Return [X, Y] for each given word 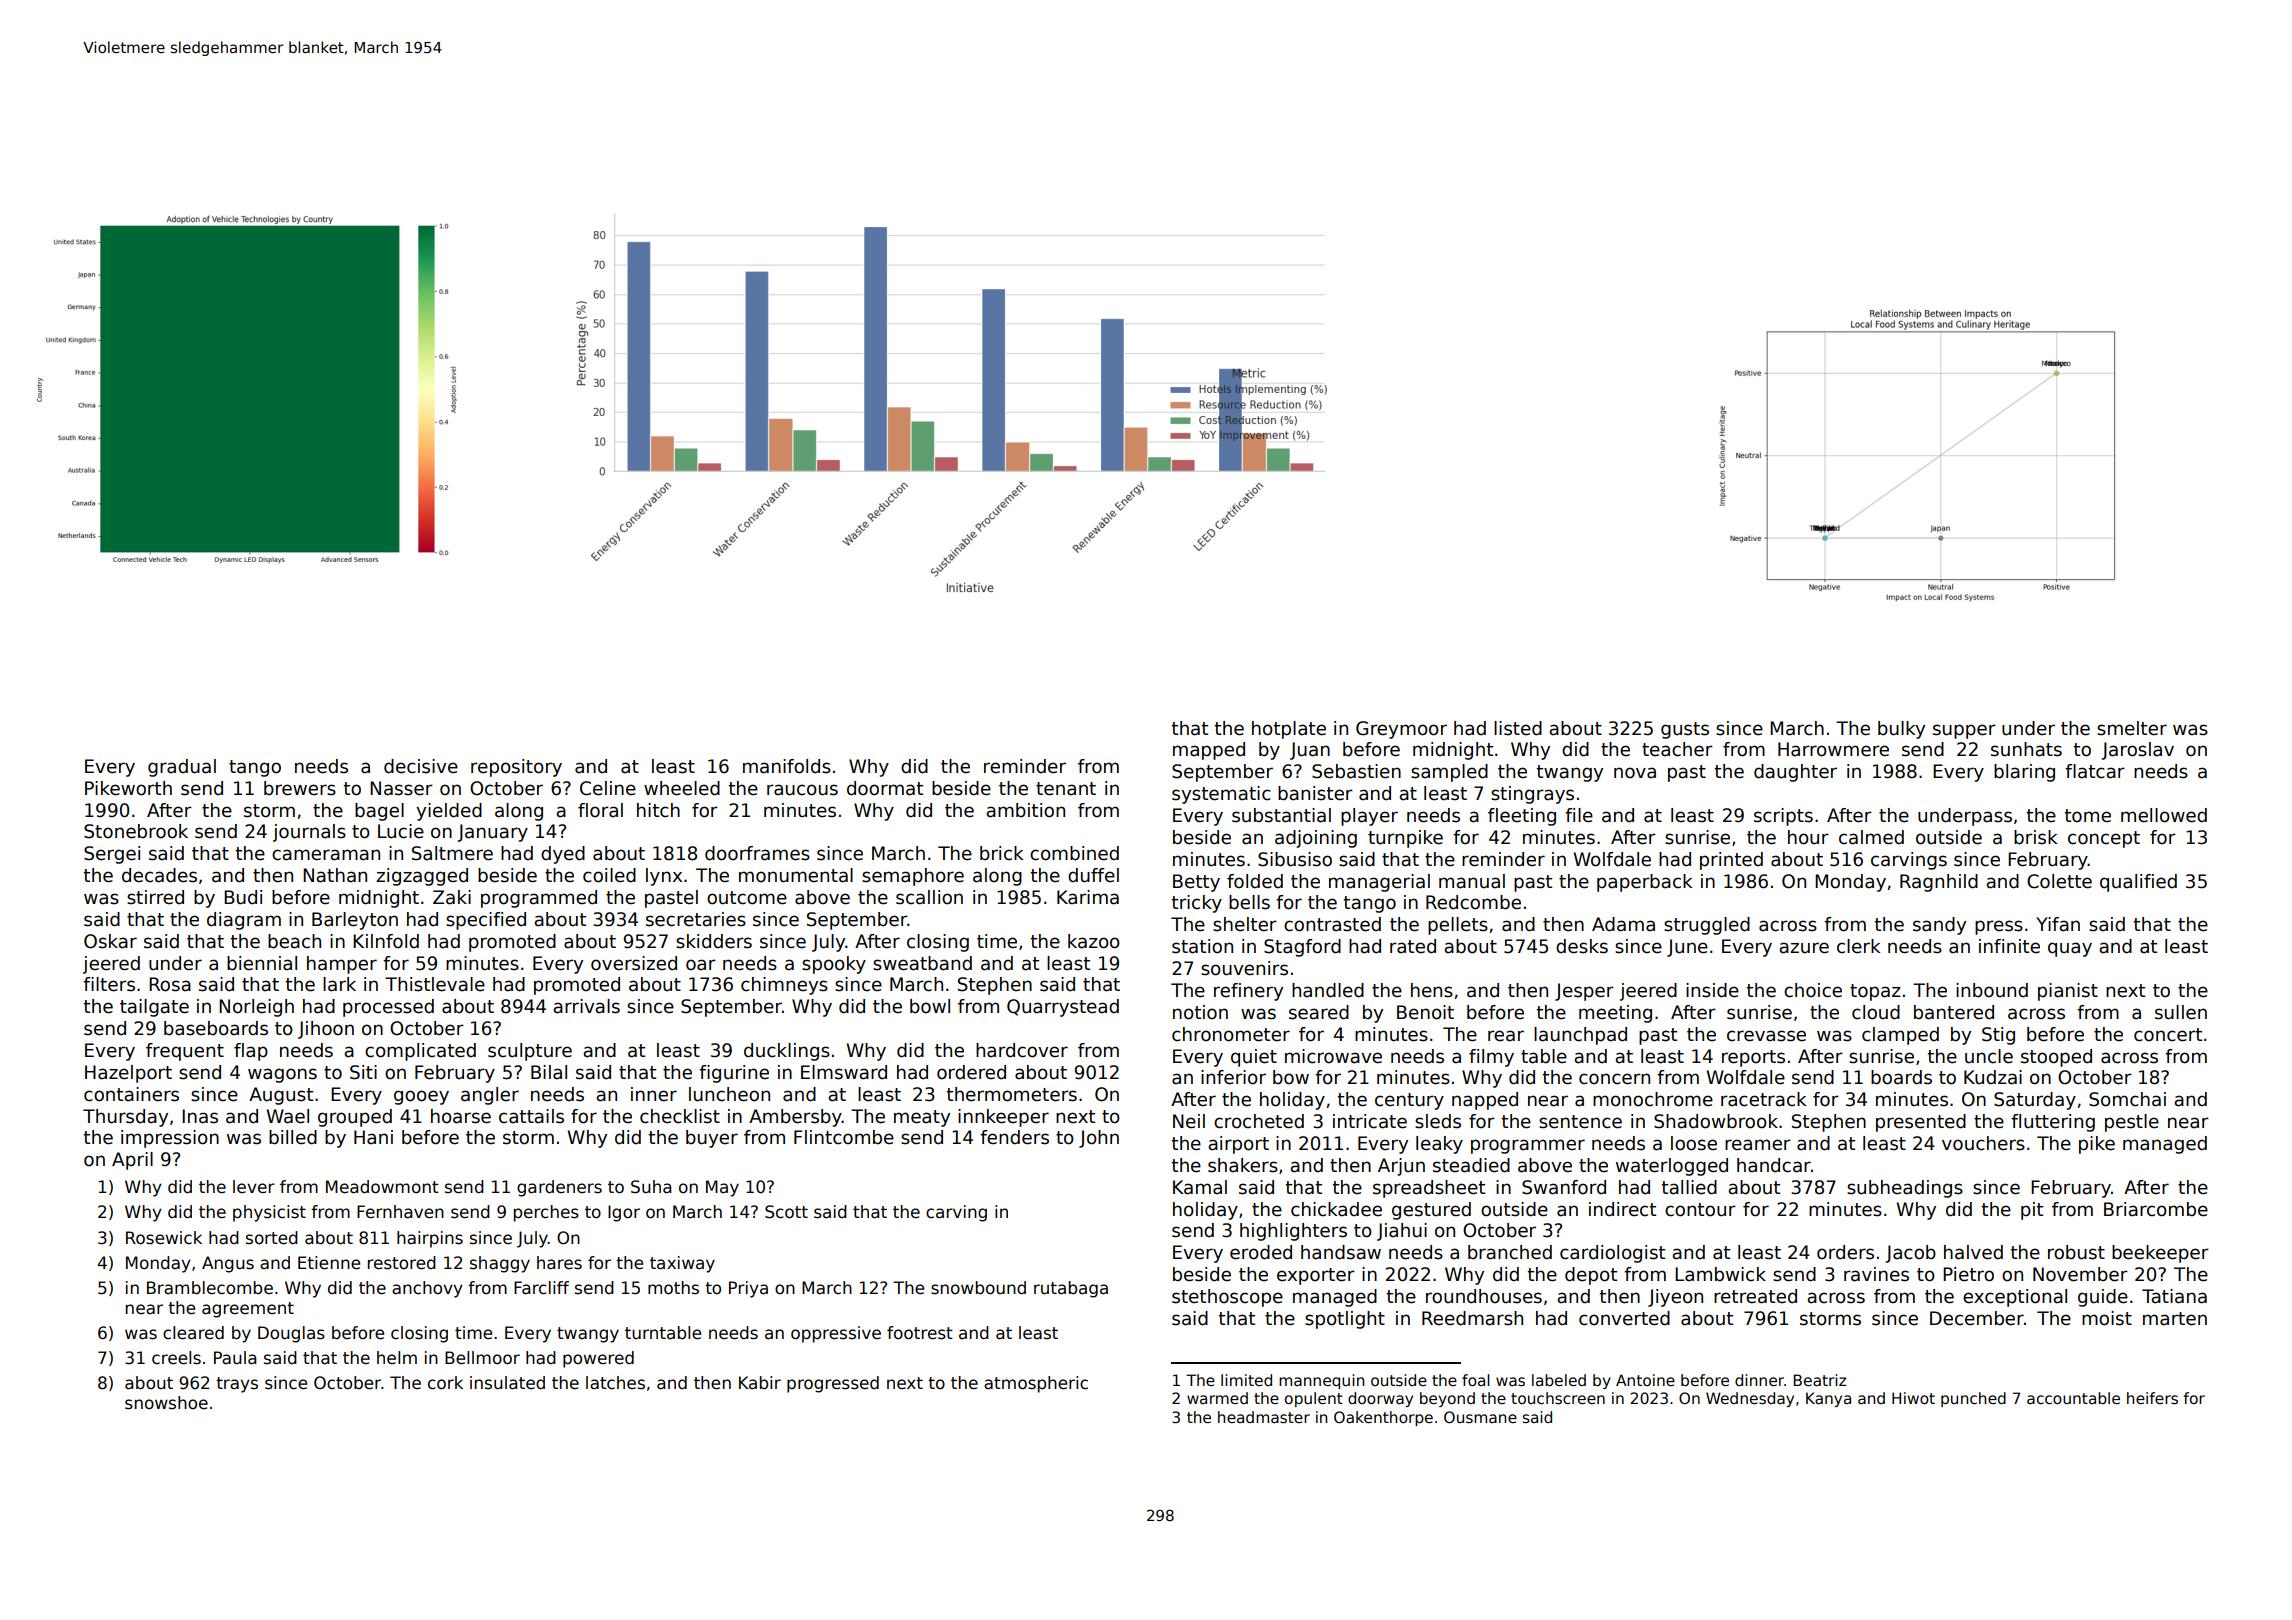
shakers [1243, 1165]
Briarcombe [2156, 1209]
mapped [1209, 751]
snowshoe [166, 1403]
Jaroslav [2137, 751]
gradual [182, 768]
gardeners [559, 1188]
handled [1328, 990]
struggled [1707, 926]
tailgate [154, 1008]
